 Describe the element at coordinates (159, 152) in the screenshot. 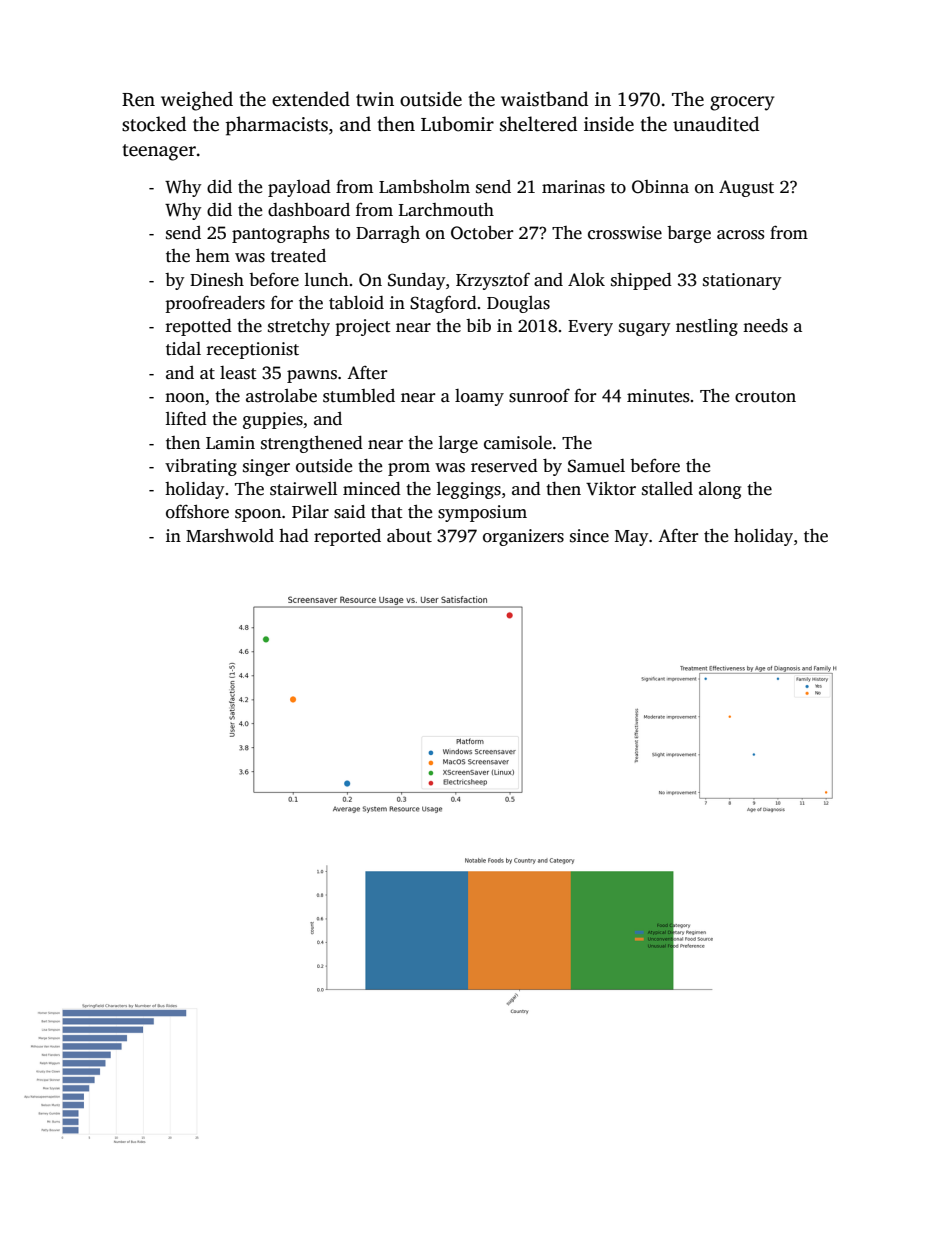

I see `teenager` at that location.
